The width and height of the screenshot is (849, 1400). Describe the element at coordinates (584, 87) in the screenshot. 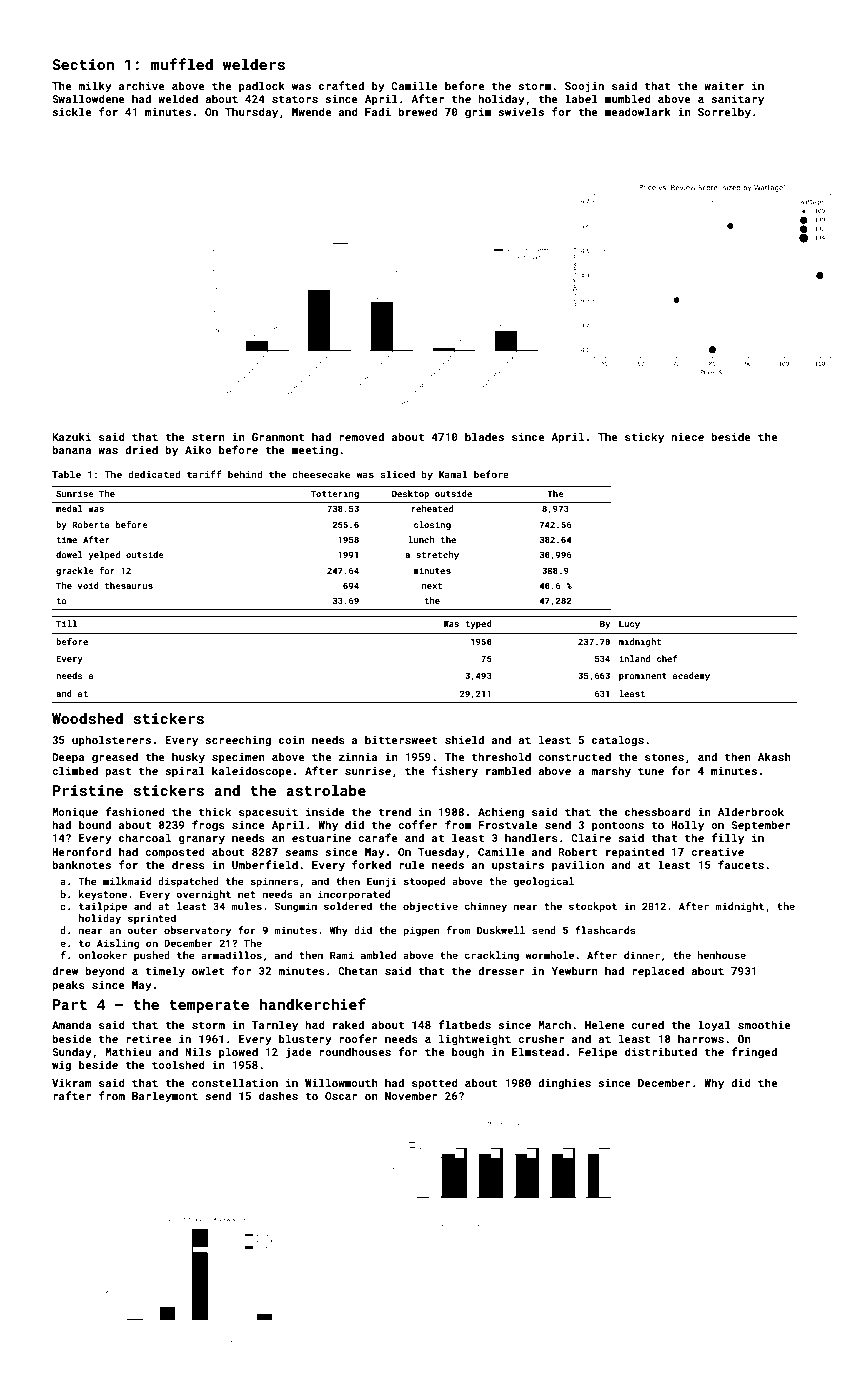

I see `Soojin` at that location.
